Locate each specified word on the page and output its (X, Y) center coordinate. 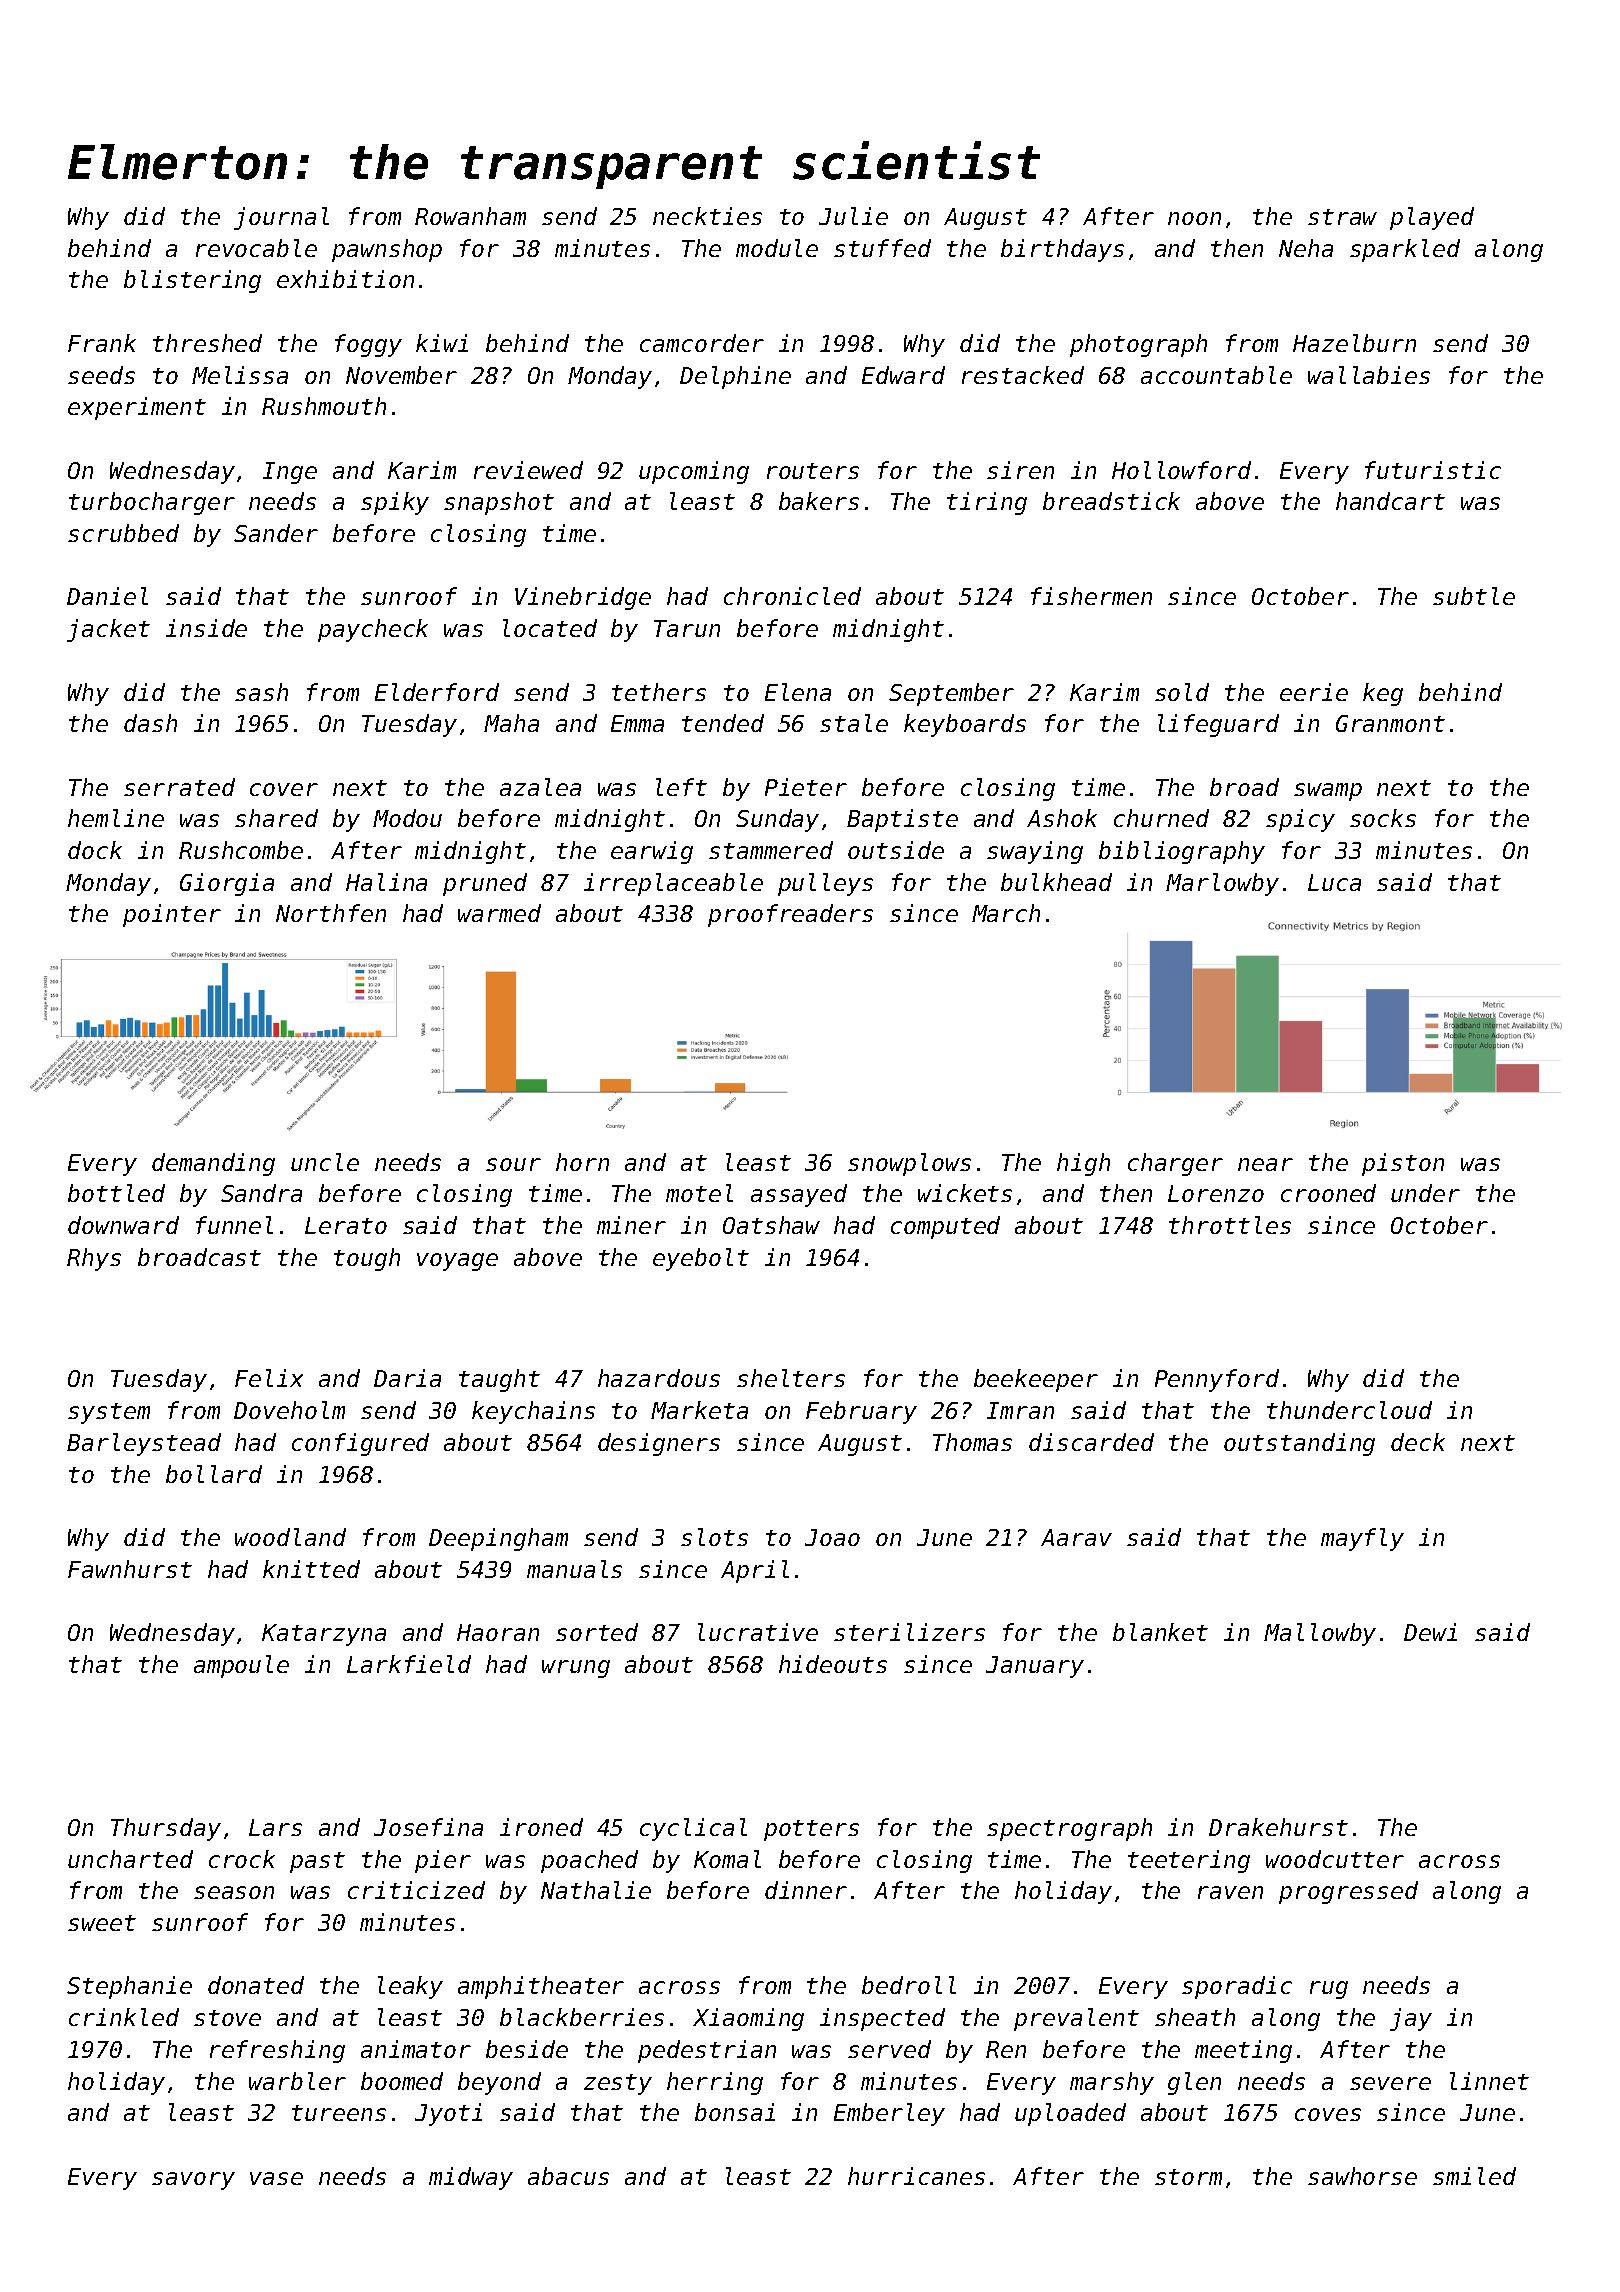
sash (261, 692)
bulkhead (1056, 882)
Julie (853, 216)
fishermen (1091, 596)
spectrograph (1069, 1829)
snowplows (909, 1164)
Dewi (1430, 1632)
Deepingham (498, 1539)
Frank (102, 343)
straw (1342, 217)
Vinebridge (583, 598)
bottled (116, 1193)
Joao (832, 1537)
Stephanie (129, 1987)
